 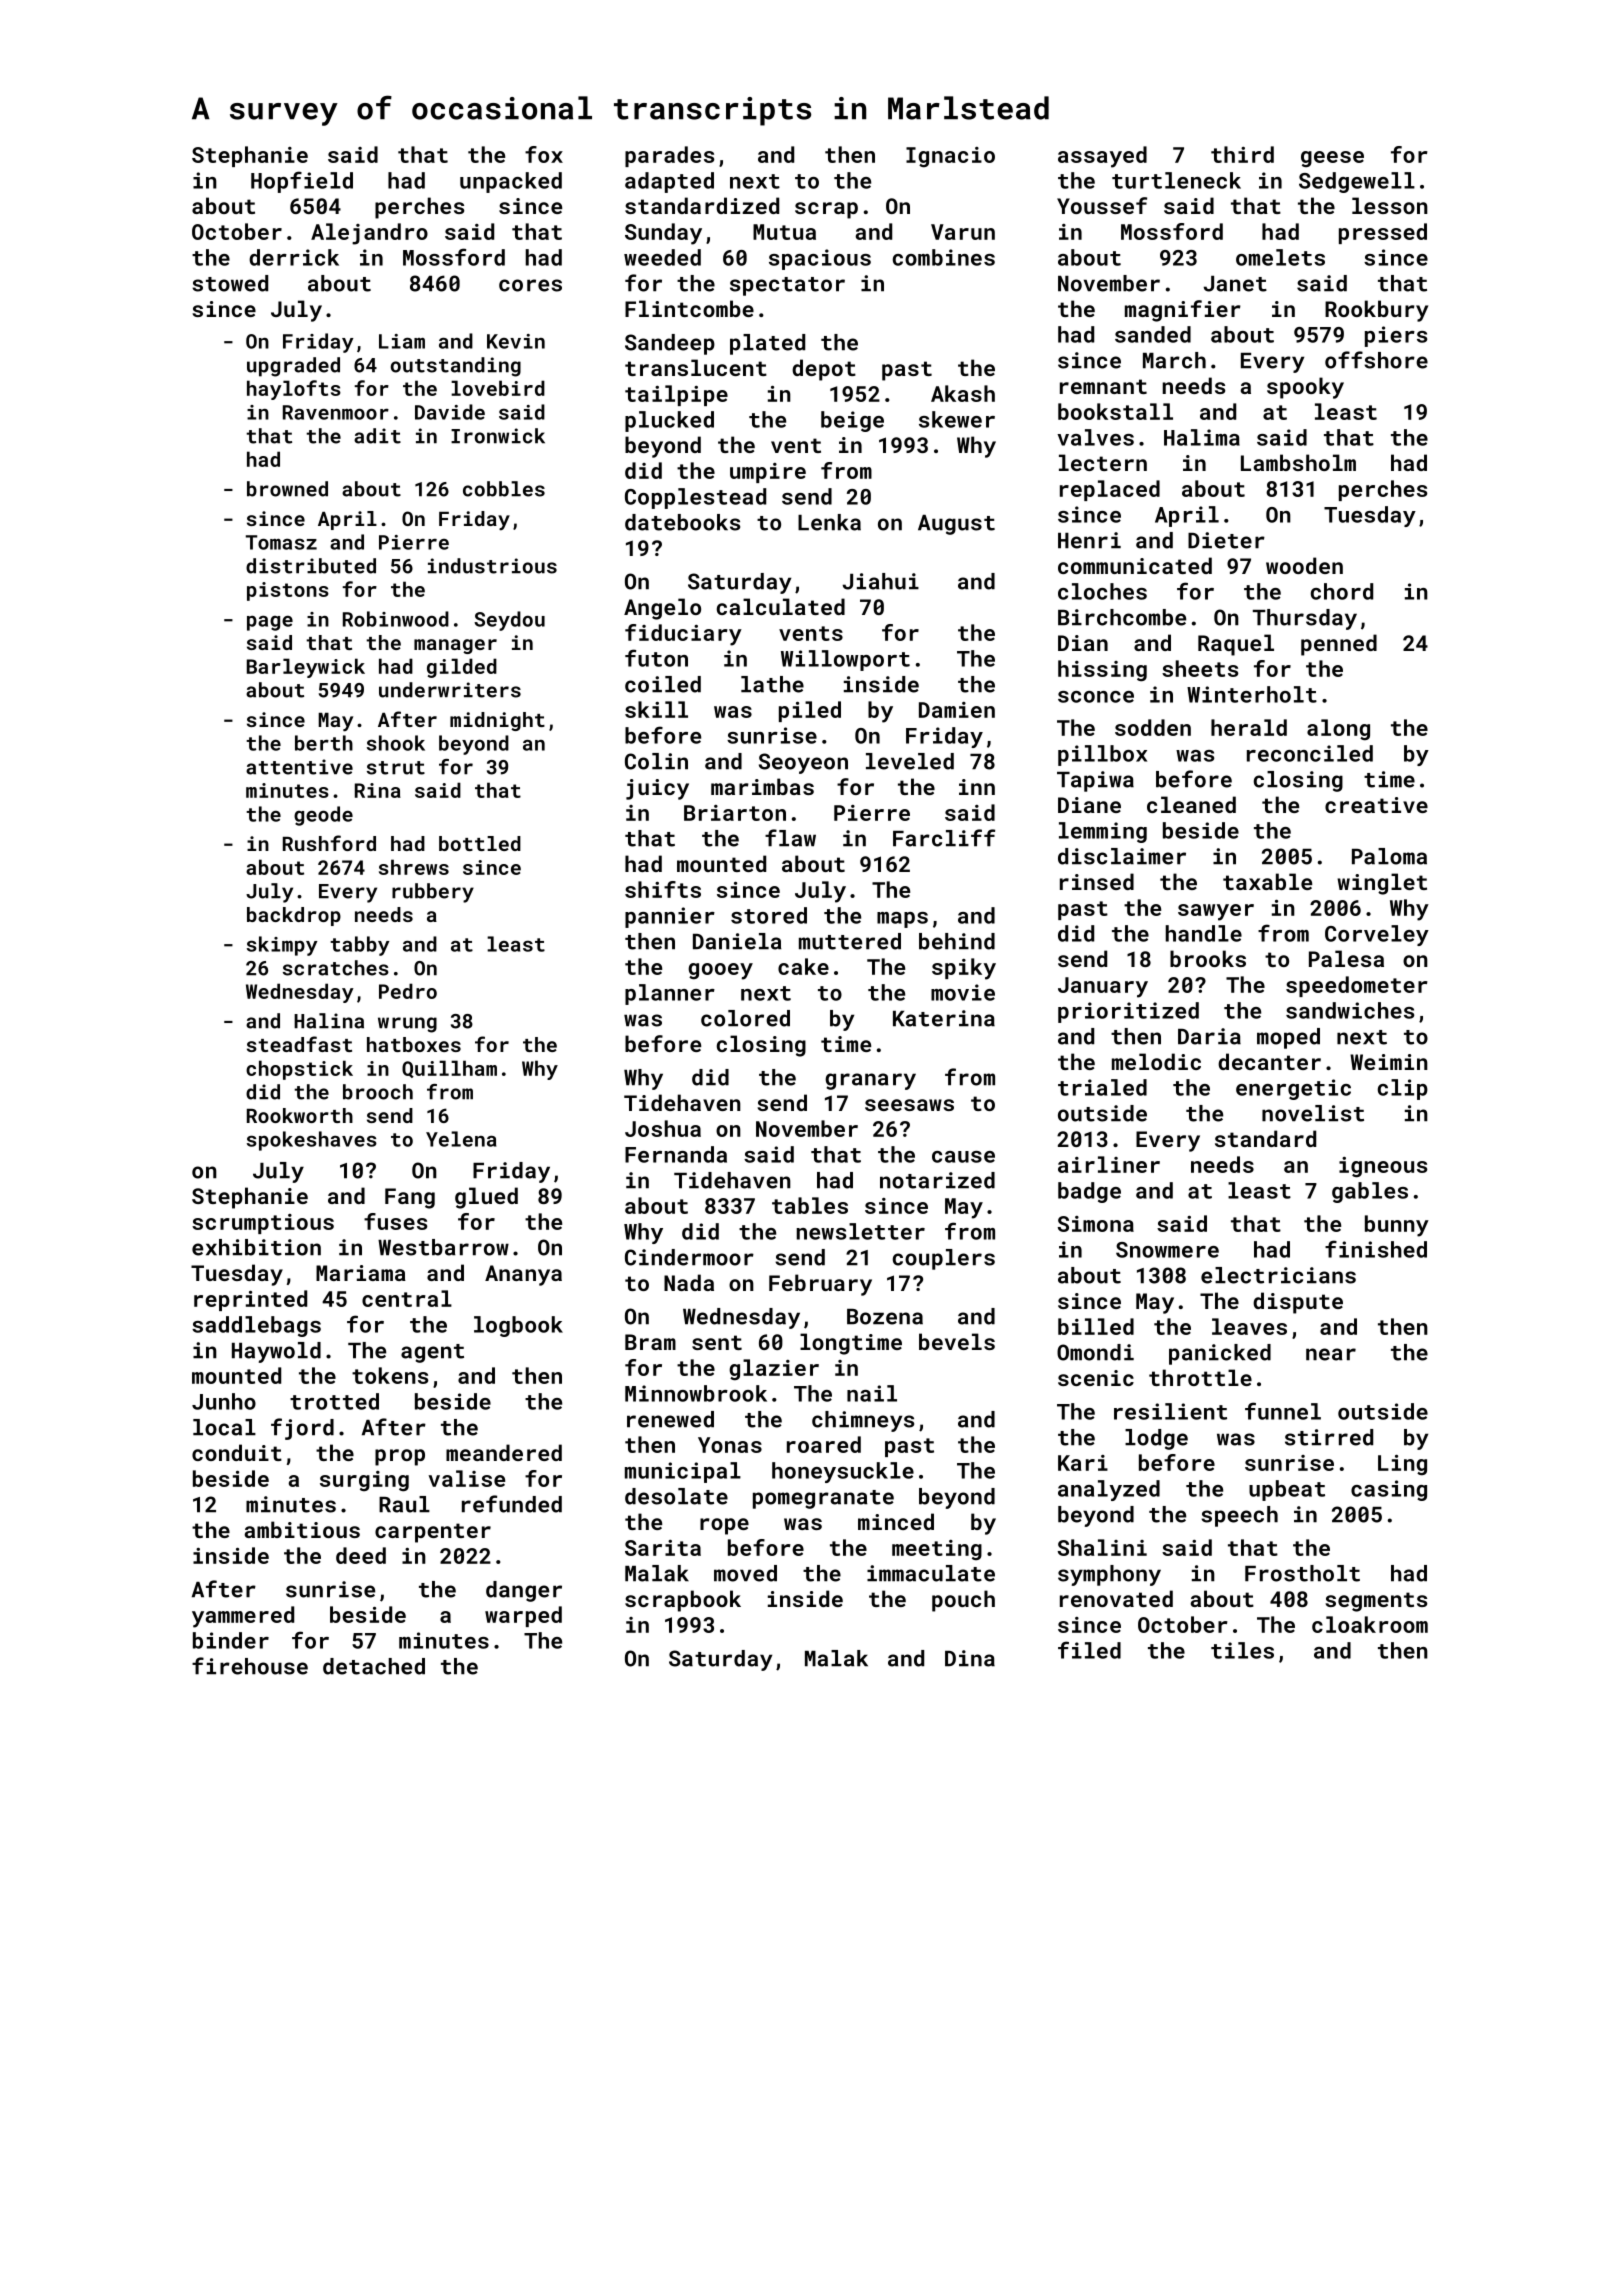 I want to click on granary, so click(x=870, y=1081).
